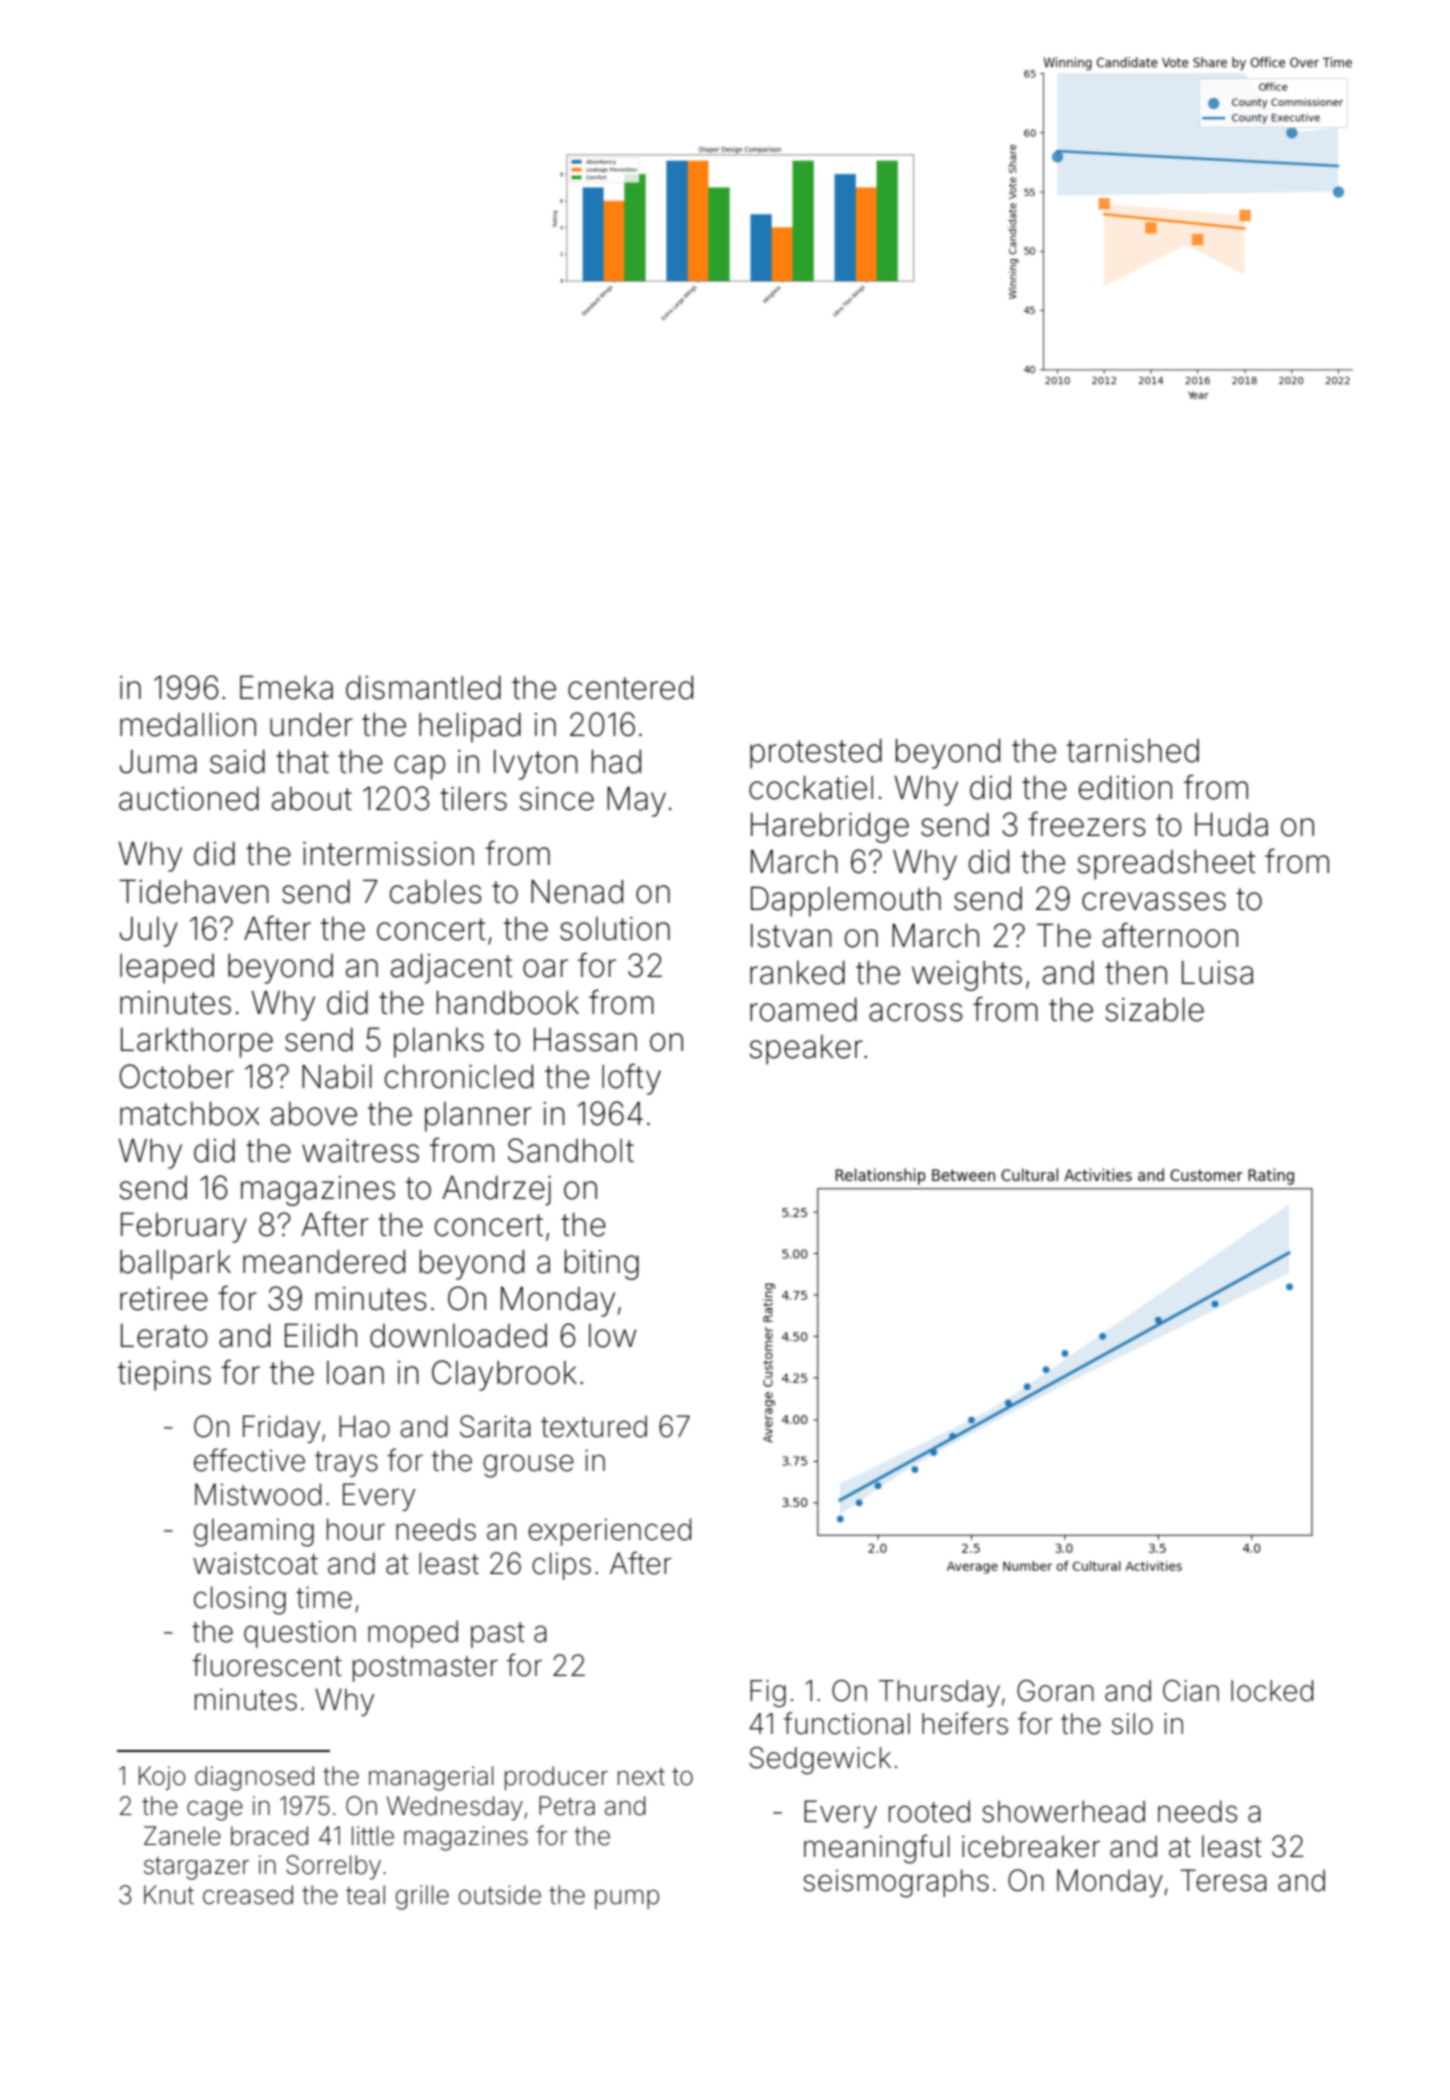 This page has width=1450, height=2100. What do you see at coordinates (567, 1806) in the page?
I see `Petra` at bounding box center [567, 1806].
